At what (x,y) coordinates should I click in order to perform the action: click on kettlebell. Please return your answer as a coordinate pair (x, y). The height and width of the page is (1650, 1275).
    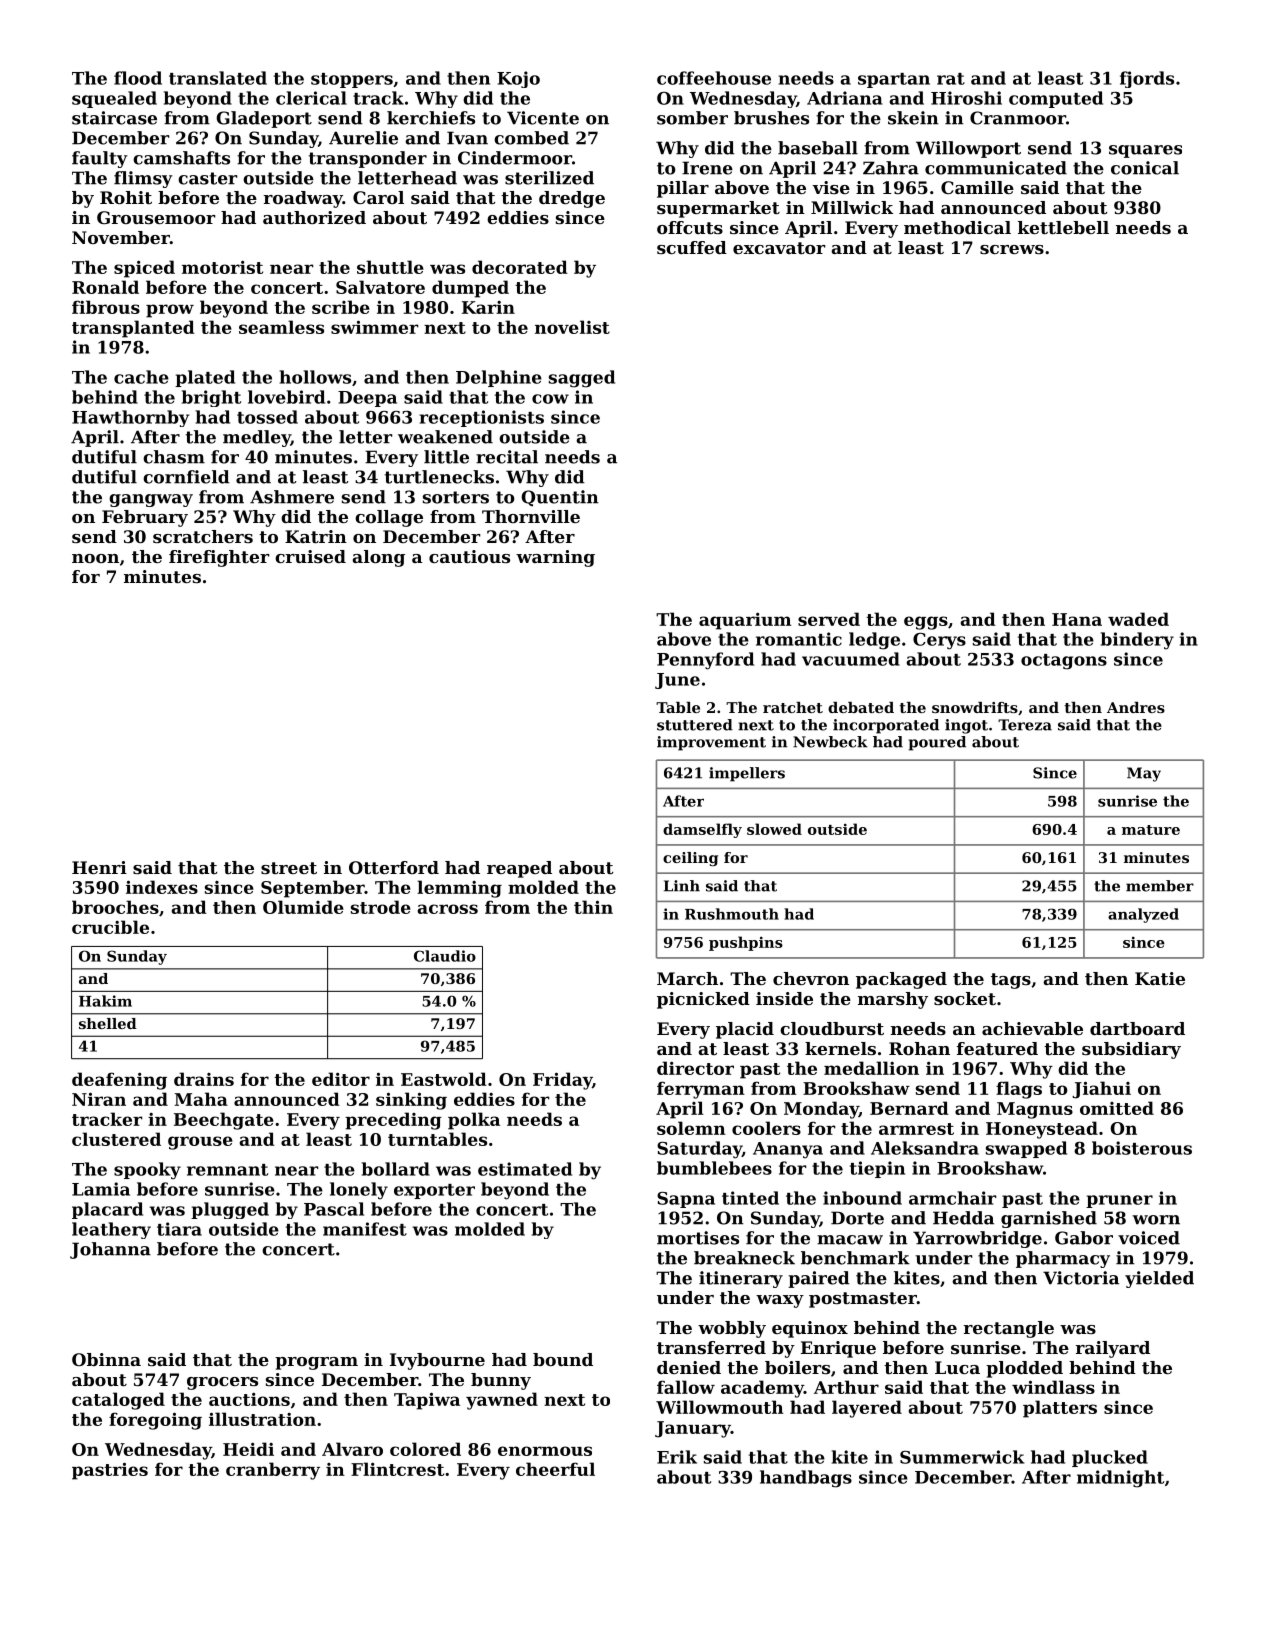
    Looking at the image, I should click on (1063, 227).
